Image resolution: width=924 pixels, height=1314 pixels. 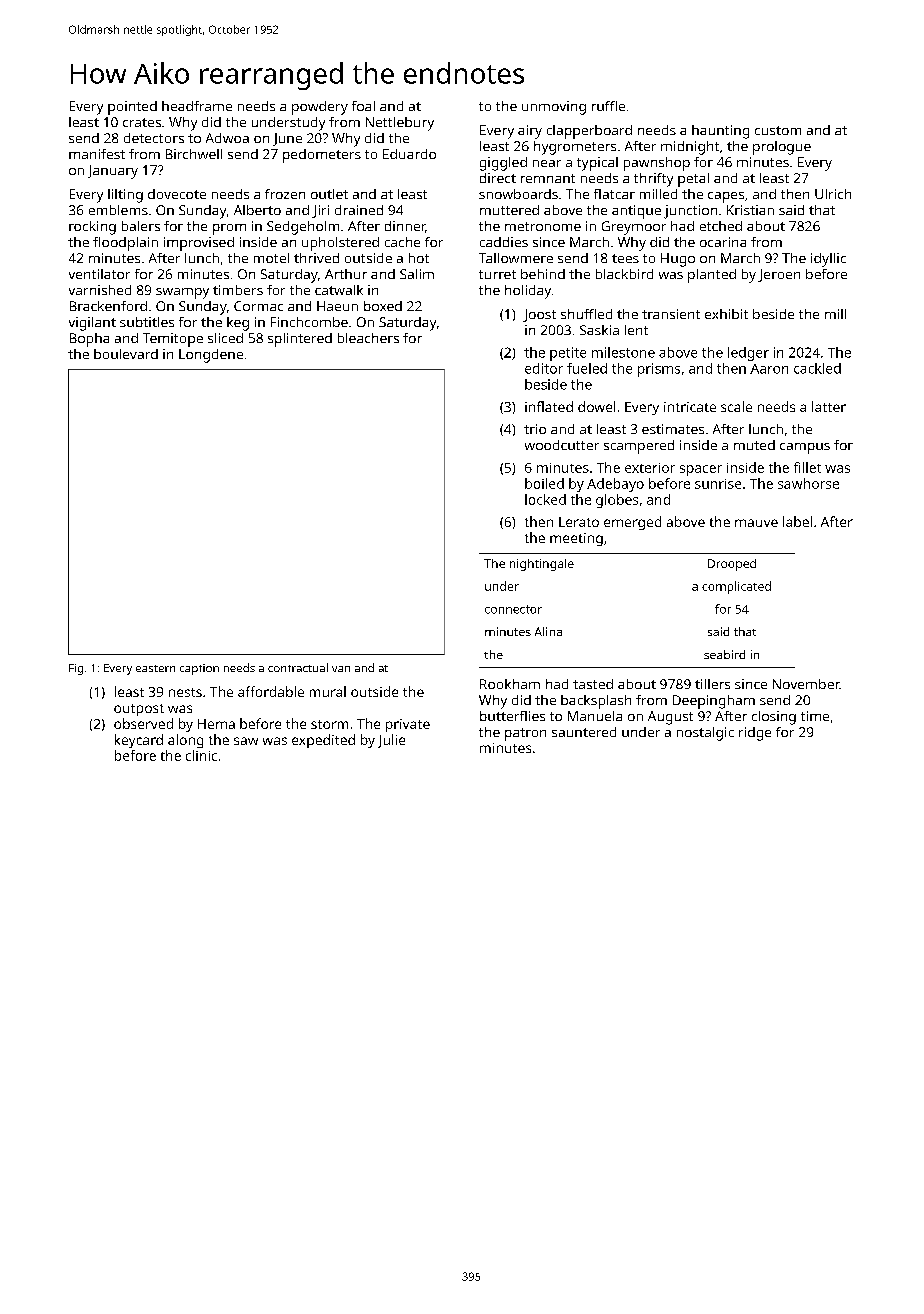 What do you see at coordinates (575, 148) in the screenshot?
I see `hygrometers` at bounding box center [575, 148].
